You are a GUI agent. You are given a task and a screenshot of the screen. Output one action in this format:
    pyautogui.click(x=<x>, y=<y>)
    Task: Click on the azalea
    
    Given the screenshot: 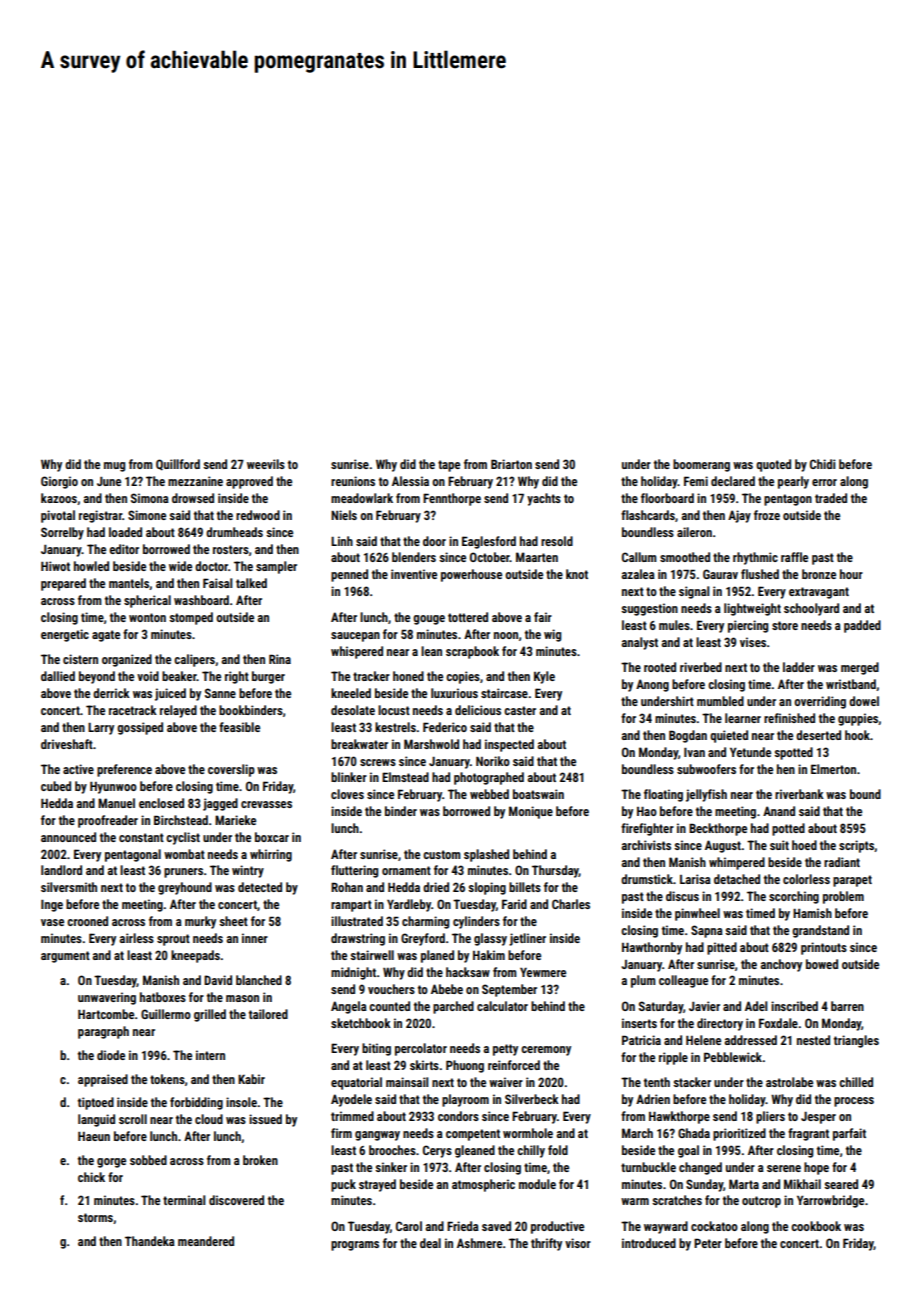 What is the action you would take?
    pyautogui.click(x=638, y=574)
